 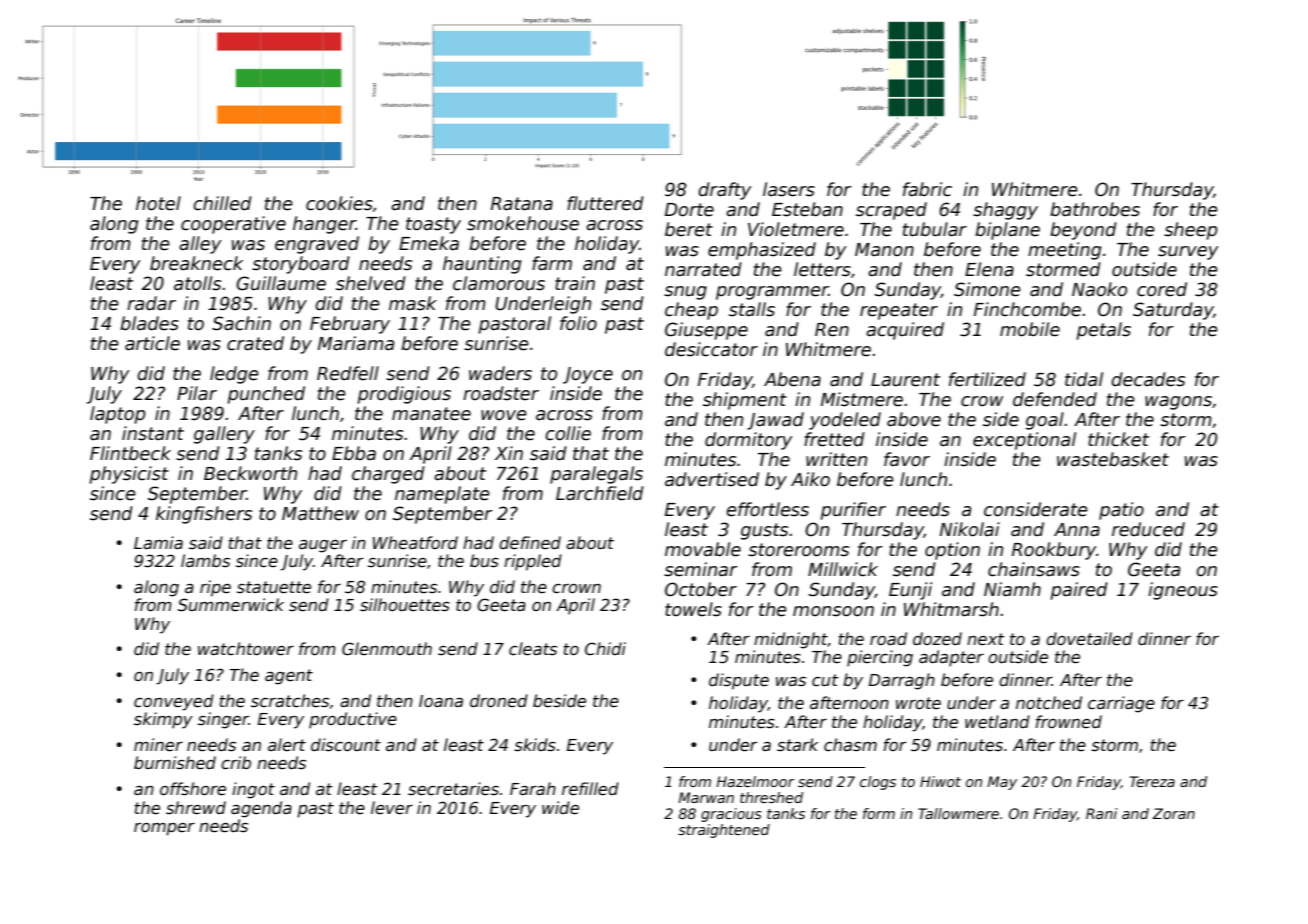 What do you see at coordinates (1183, 591) in the screenshot?
I see `igneous` at bounding box center [1183, 591].
